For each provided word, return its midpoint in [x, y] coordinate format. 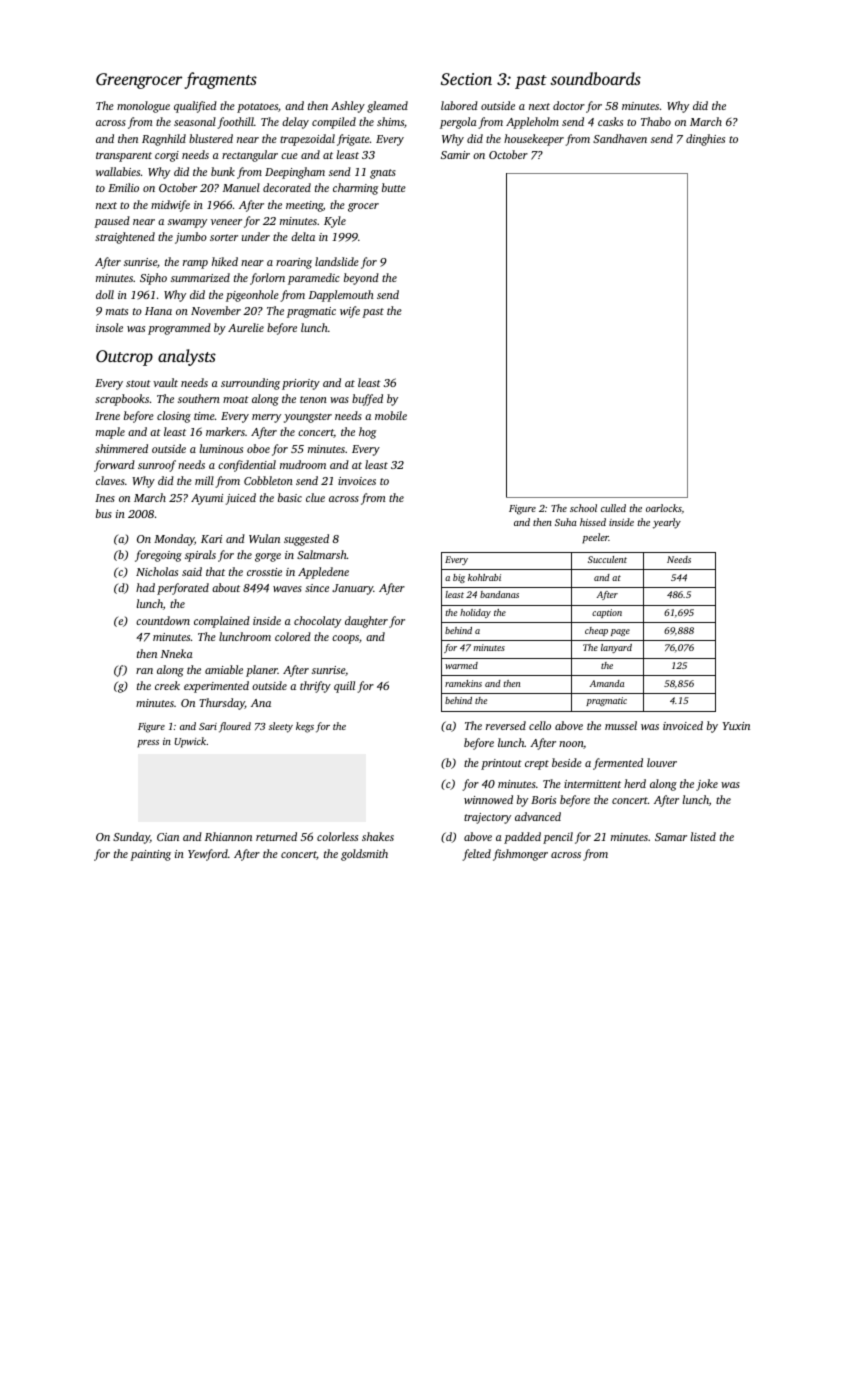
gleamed [387, 107]
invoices [357, 481]
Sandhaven [620, 138]
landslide [337, 261]
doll [105, 294]
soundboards [595, 78]
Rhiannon [228, 836]
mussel [621, 725]
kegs [305, 727]
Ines [105, 498]
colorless [337, 836]
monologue [143, 107]
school [583, 508]
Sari [208, 726]
